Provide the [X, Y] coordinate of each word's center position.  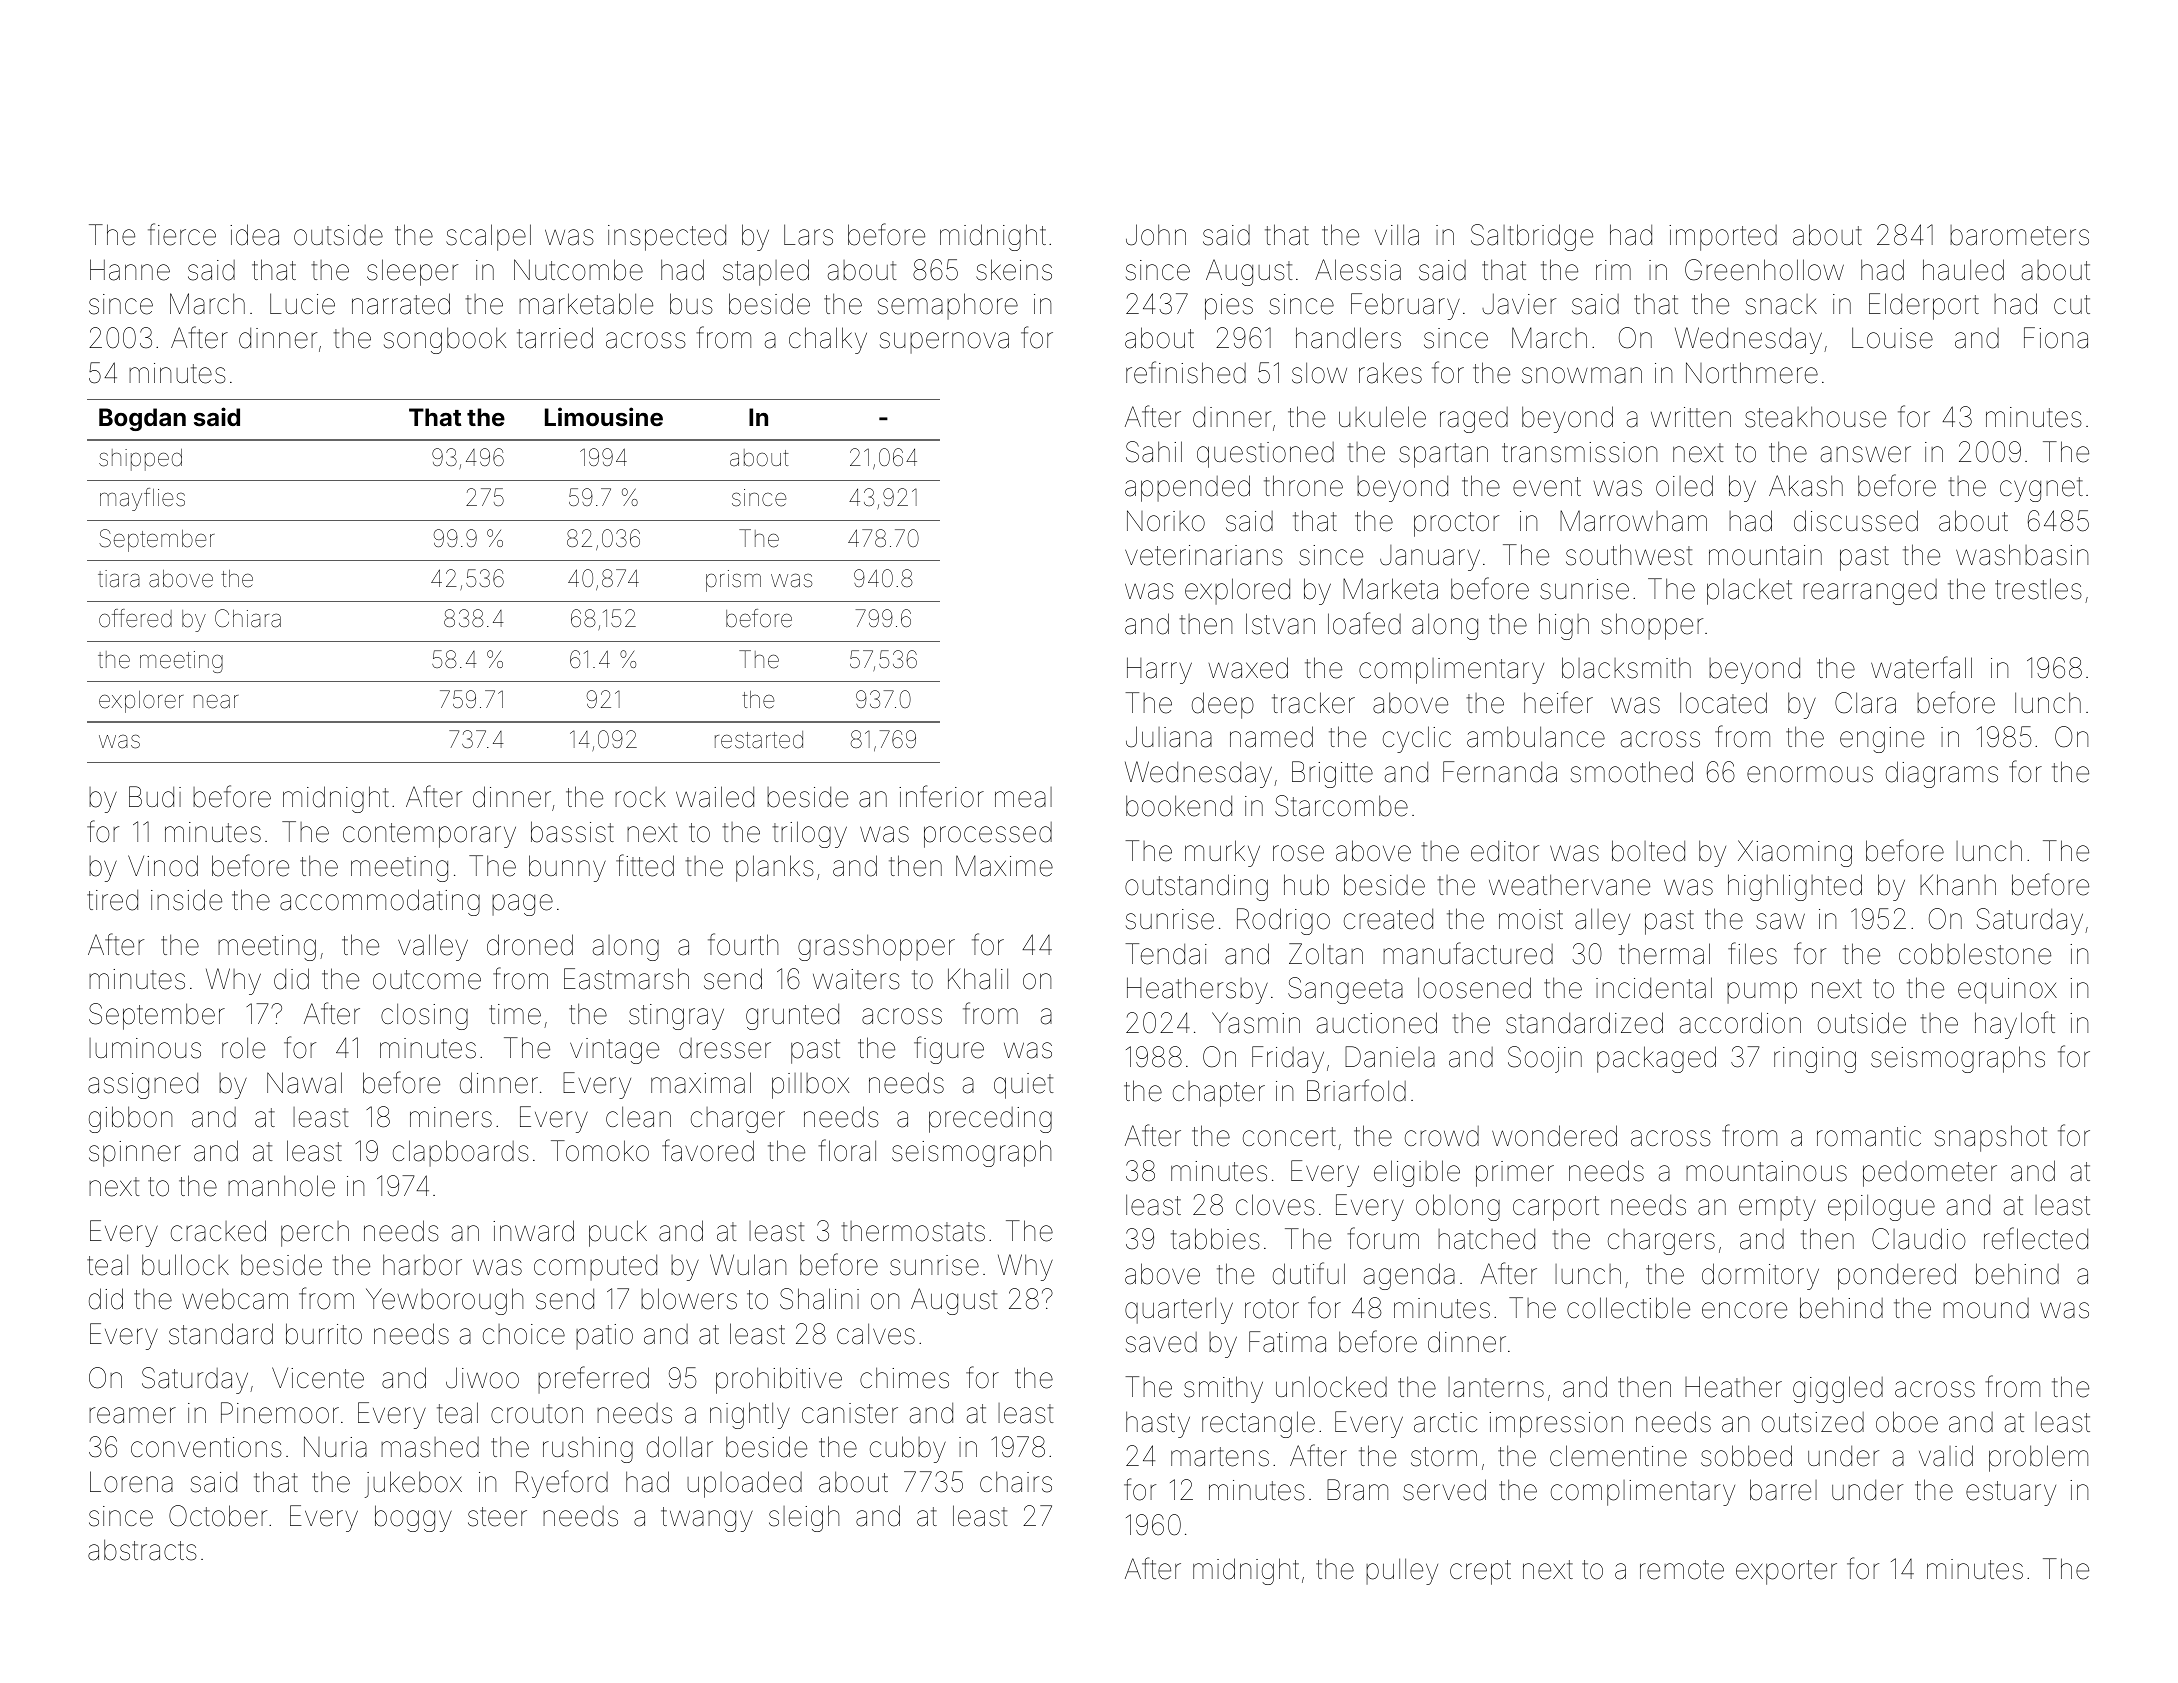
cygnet [2041, 489]
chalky [828, 340]
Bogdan [142, 419]
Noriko [1166, 521]
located [1723, 703]
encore [1744, 1310]
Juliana [1169, 737]
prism [733, 581]
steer [497, 1517]
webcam [235, 1299]
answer [1866, 454]
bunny [567, 868]
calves [876, 1334]
